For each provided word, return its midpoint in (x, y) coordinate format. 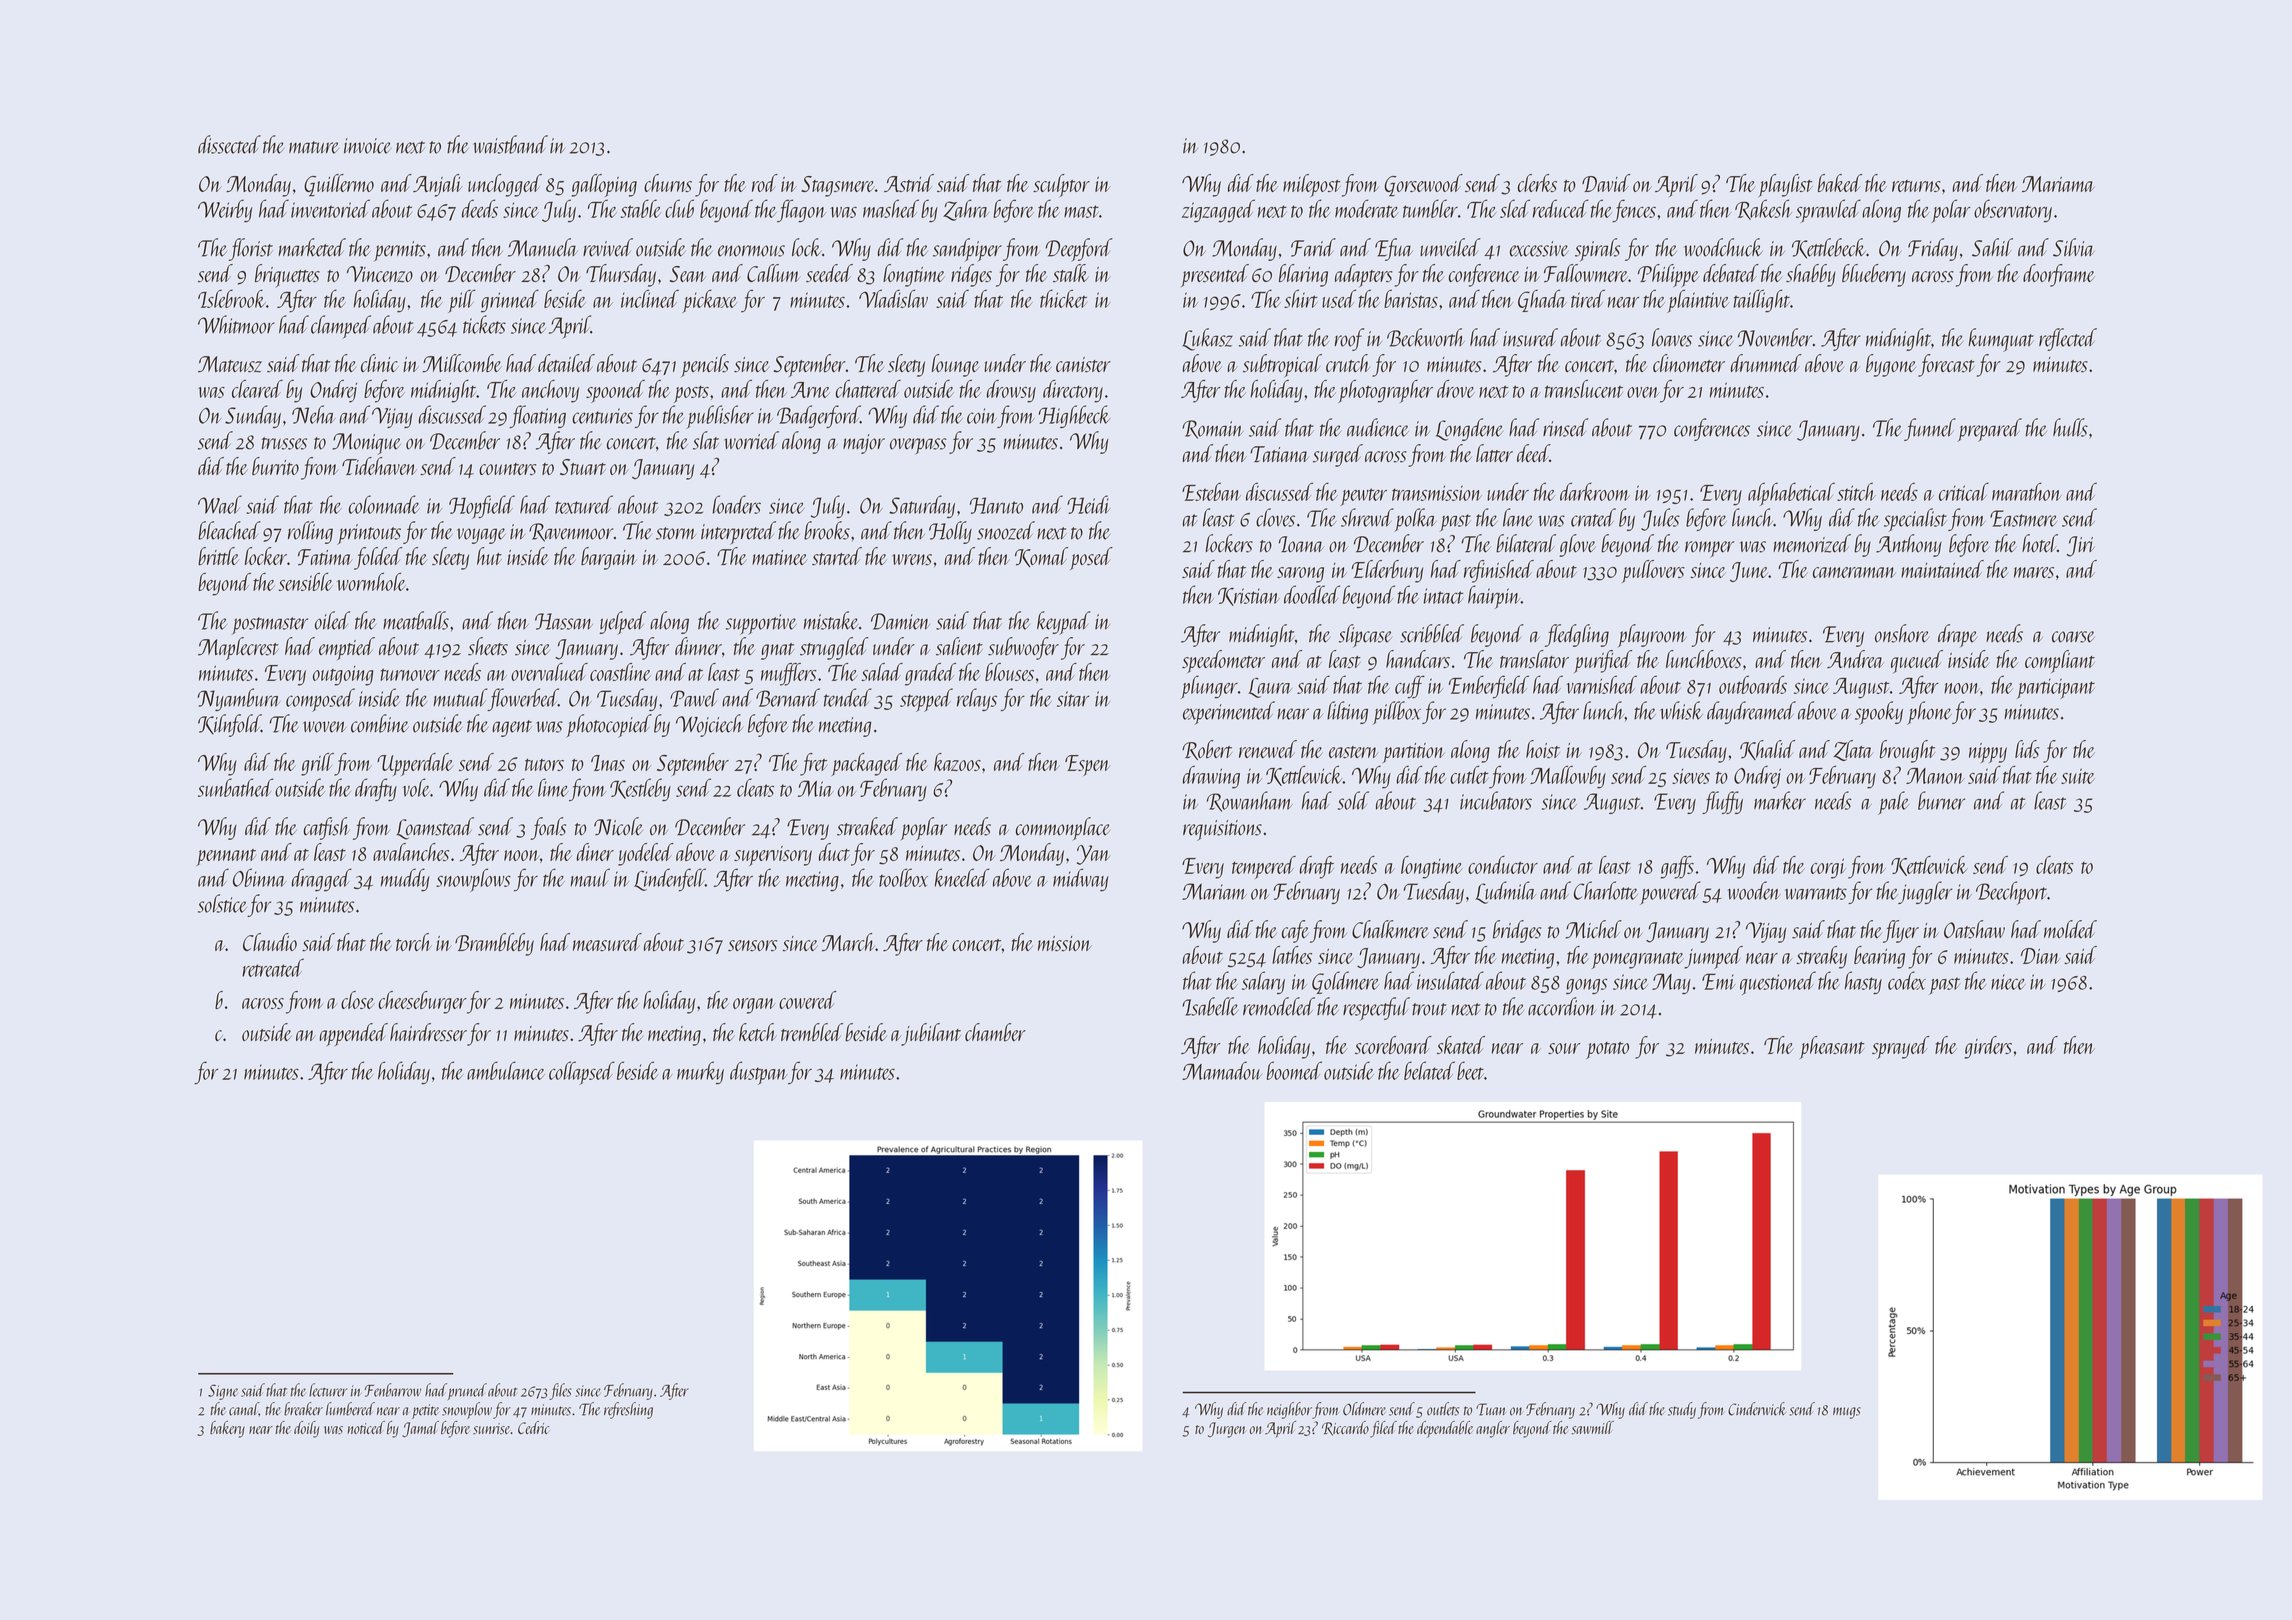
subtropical (1282, 365)
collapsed (582, 1073)
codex (1907, 980)
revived (608, 247)
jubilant (931, 1034)
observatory (2013, 210)
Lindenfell (669, 880)
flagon (801, 210)
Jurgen (1227, 1430)
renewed (1268, 749)
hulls (2070, 427)
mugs (1847, 1413)
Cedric (534, 1427)
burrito (275, 466)
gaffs (1677, 867)
